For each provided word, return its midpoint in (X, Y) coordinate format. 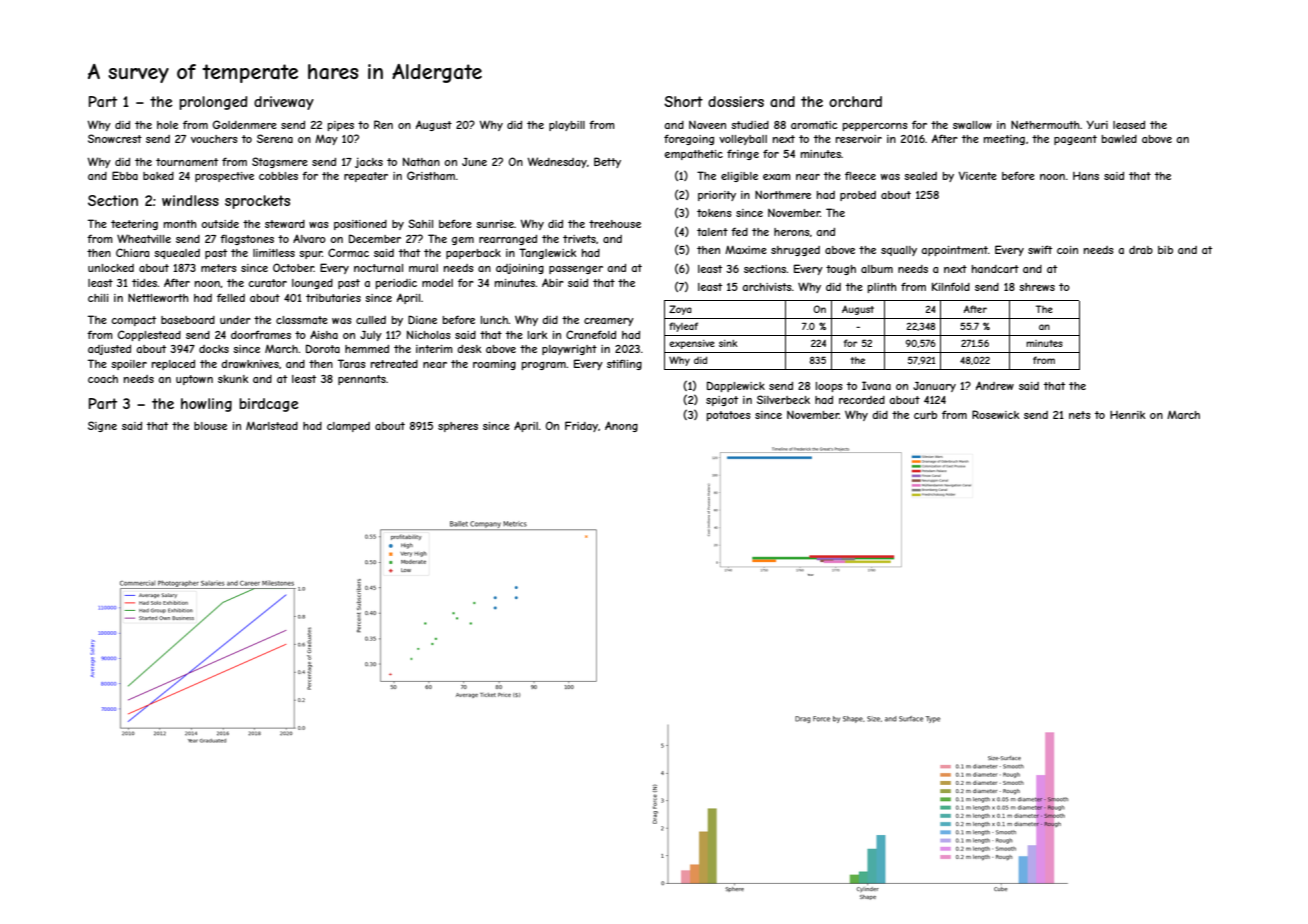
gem (463, 241)
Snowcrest (115, 138)
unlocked (111, 268)
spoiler (129, 365)
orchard (855, 101)
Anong (621, 426)
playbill (567, 126)
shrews (1037, 287)
